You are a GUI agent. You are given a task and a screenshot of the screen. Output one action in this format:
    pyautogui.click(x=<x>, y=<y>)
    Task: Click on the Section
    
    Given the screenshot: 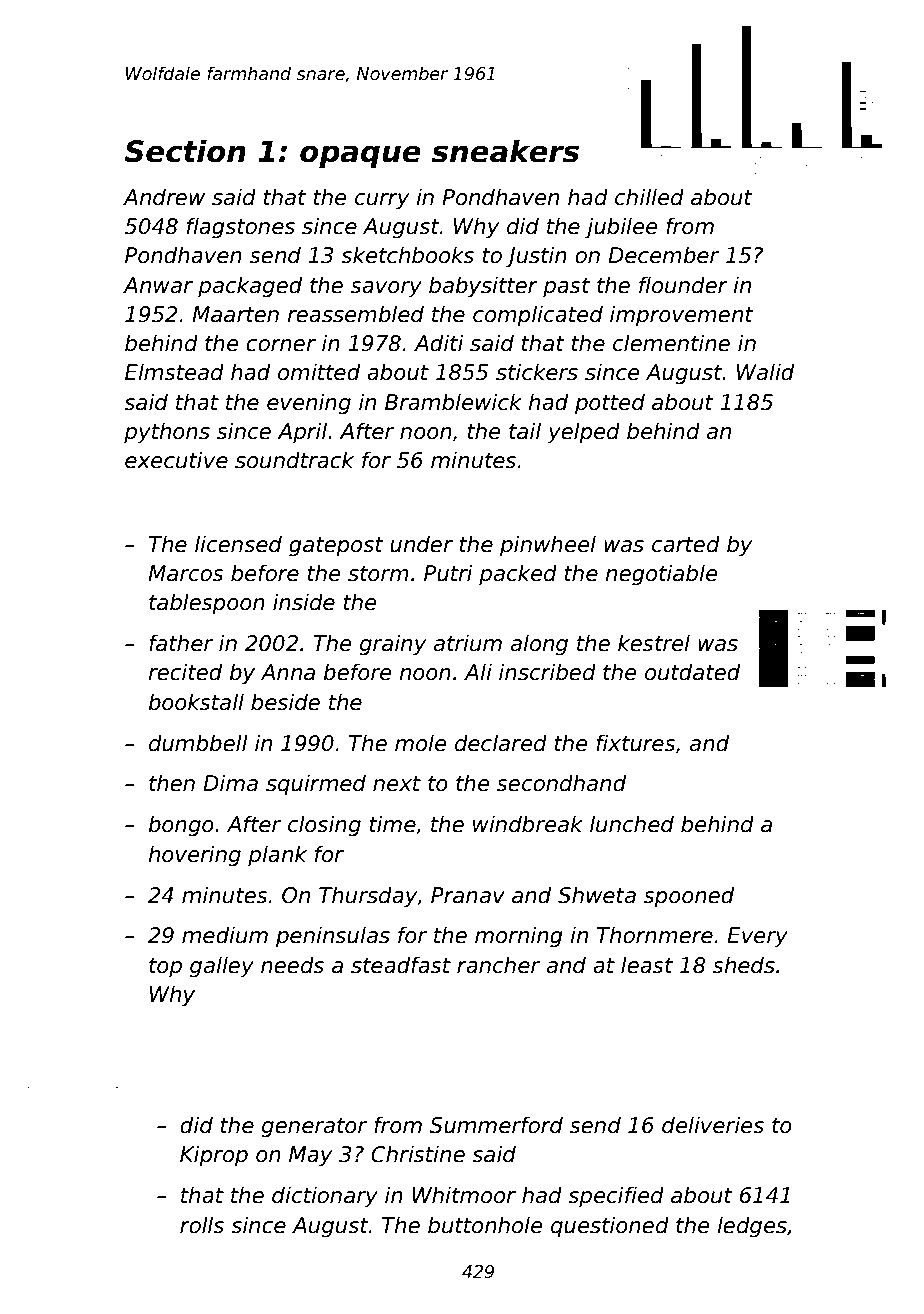 What is the action you would take?
    pyautogui.click(x=185, y=151)
